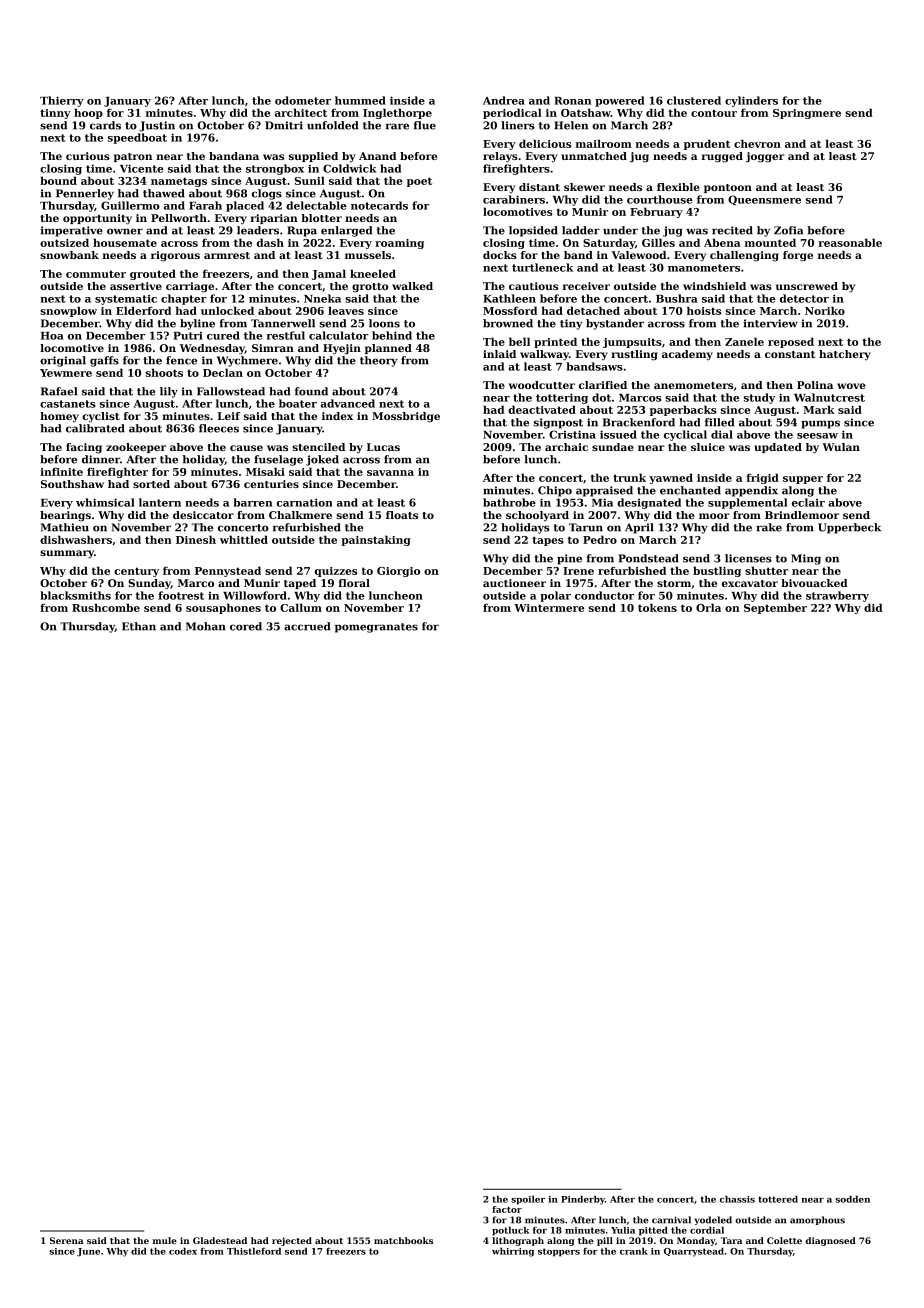  Describe the element at coordinates (292, 1241) in the image. I see `rejected` at that location.
